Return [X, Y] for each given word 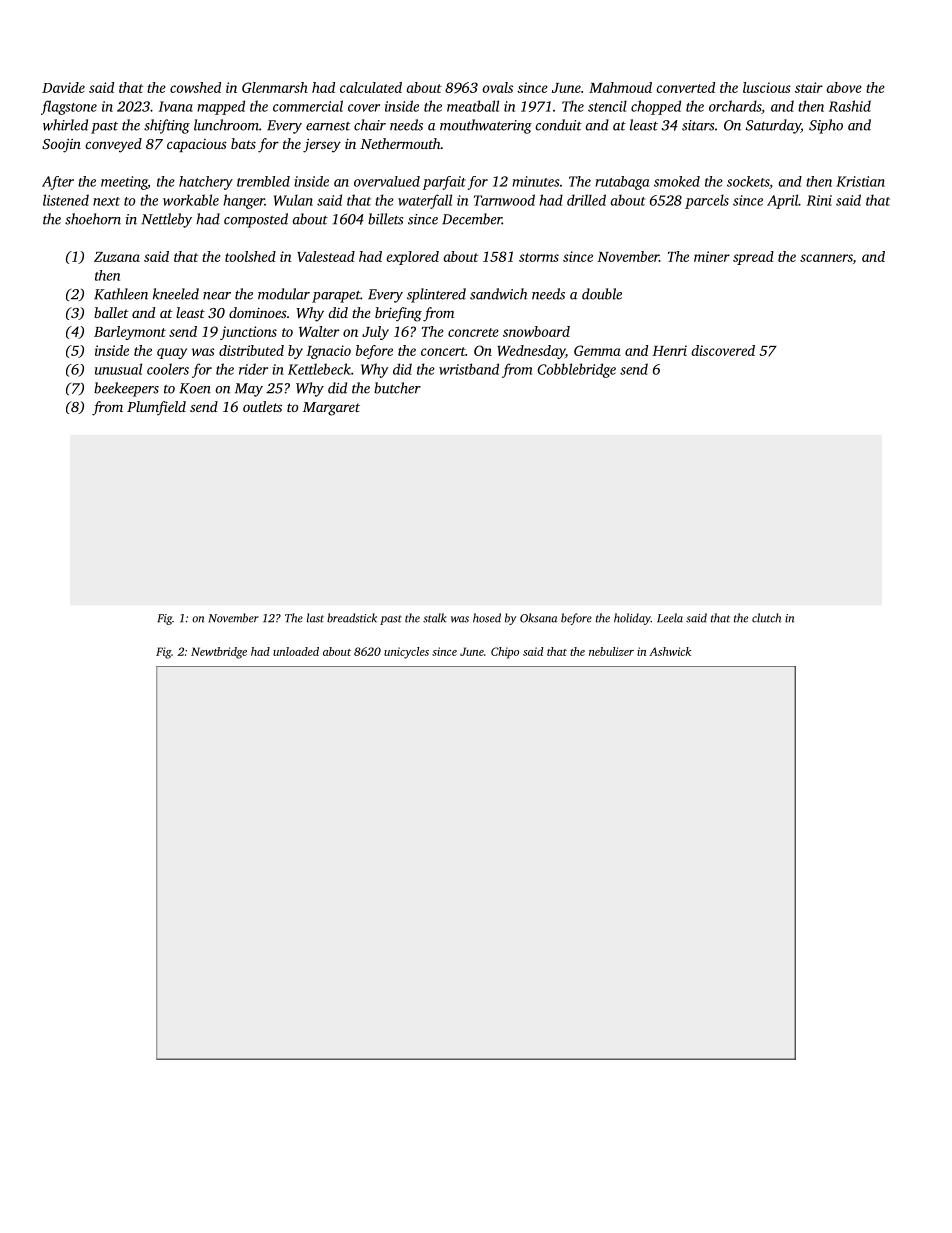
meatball [473, 106]
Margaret [331, 409]
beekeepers [126, 389]
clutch [766, 618]
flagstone [69, 107]
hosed [487, 618]
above [844, 87]
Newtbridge [219, 653]
